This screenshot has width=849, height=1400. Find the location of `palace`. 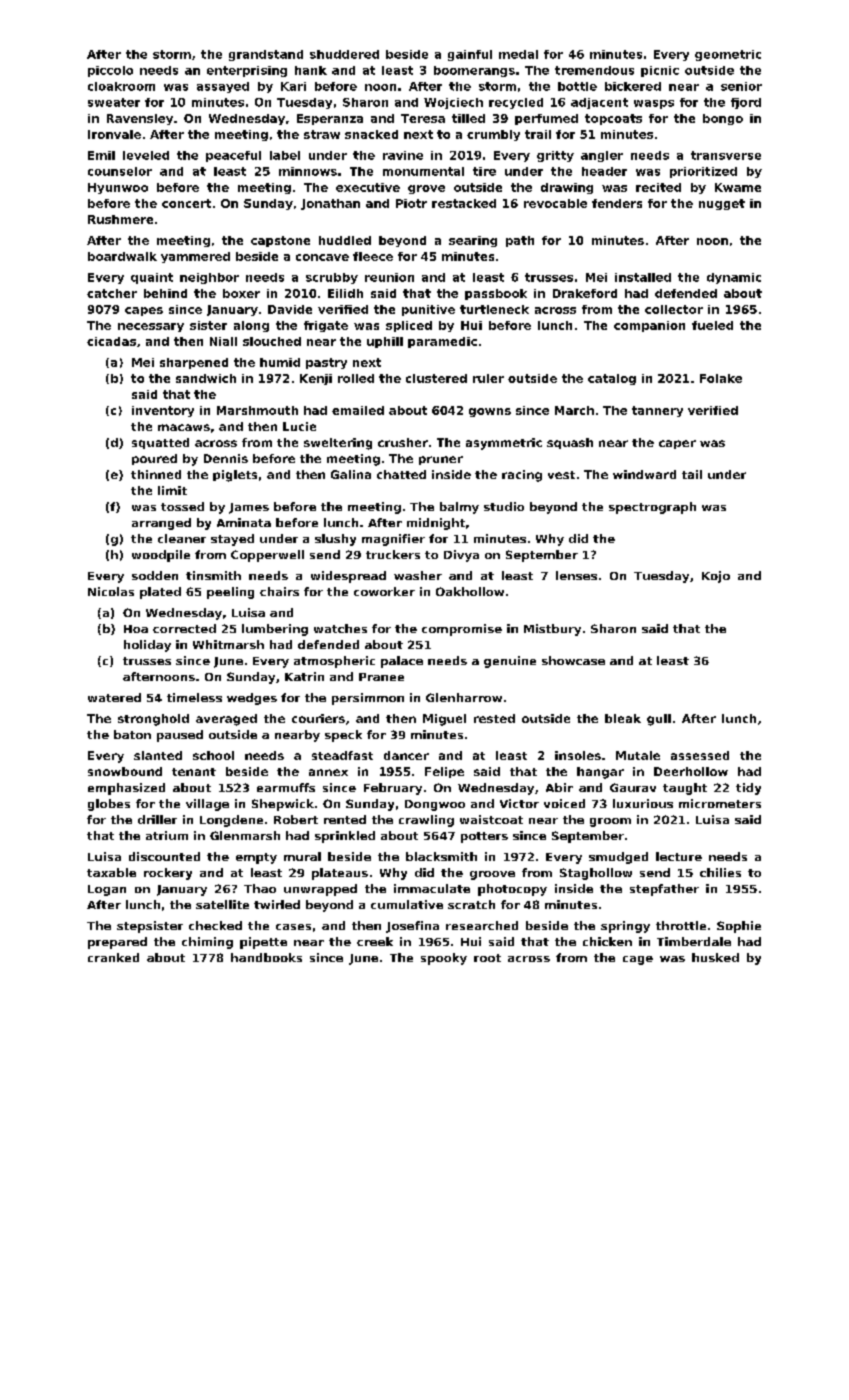

palace is located at coordinates (402, 662).
